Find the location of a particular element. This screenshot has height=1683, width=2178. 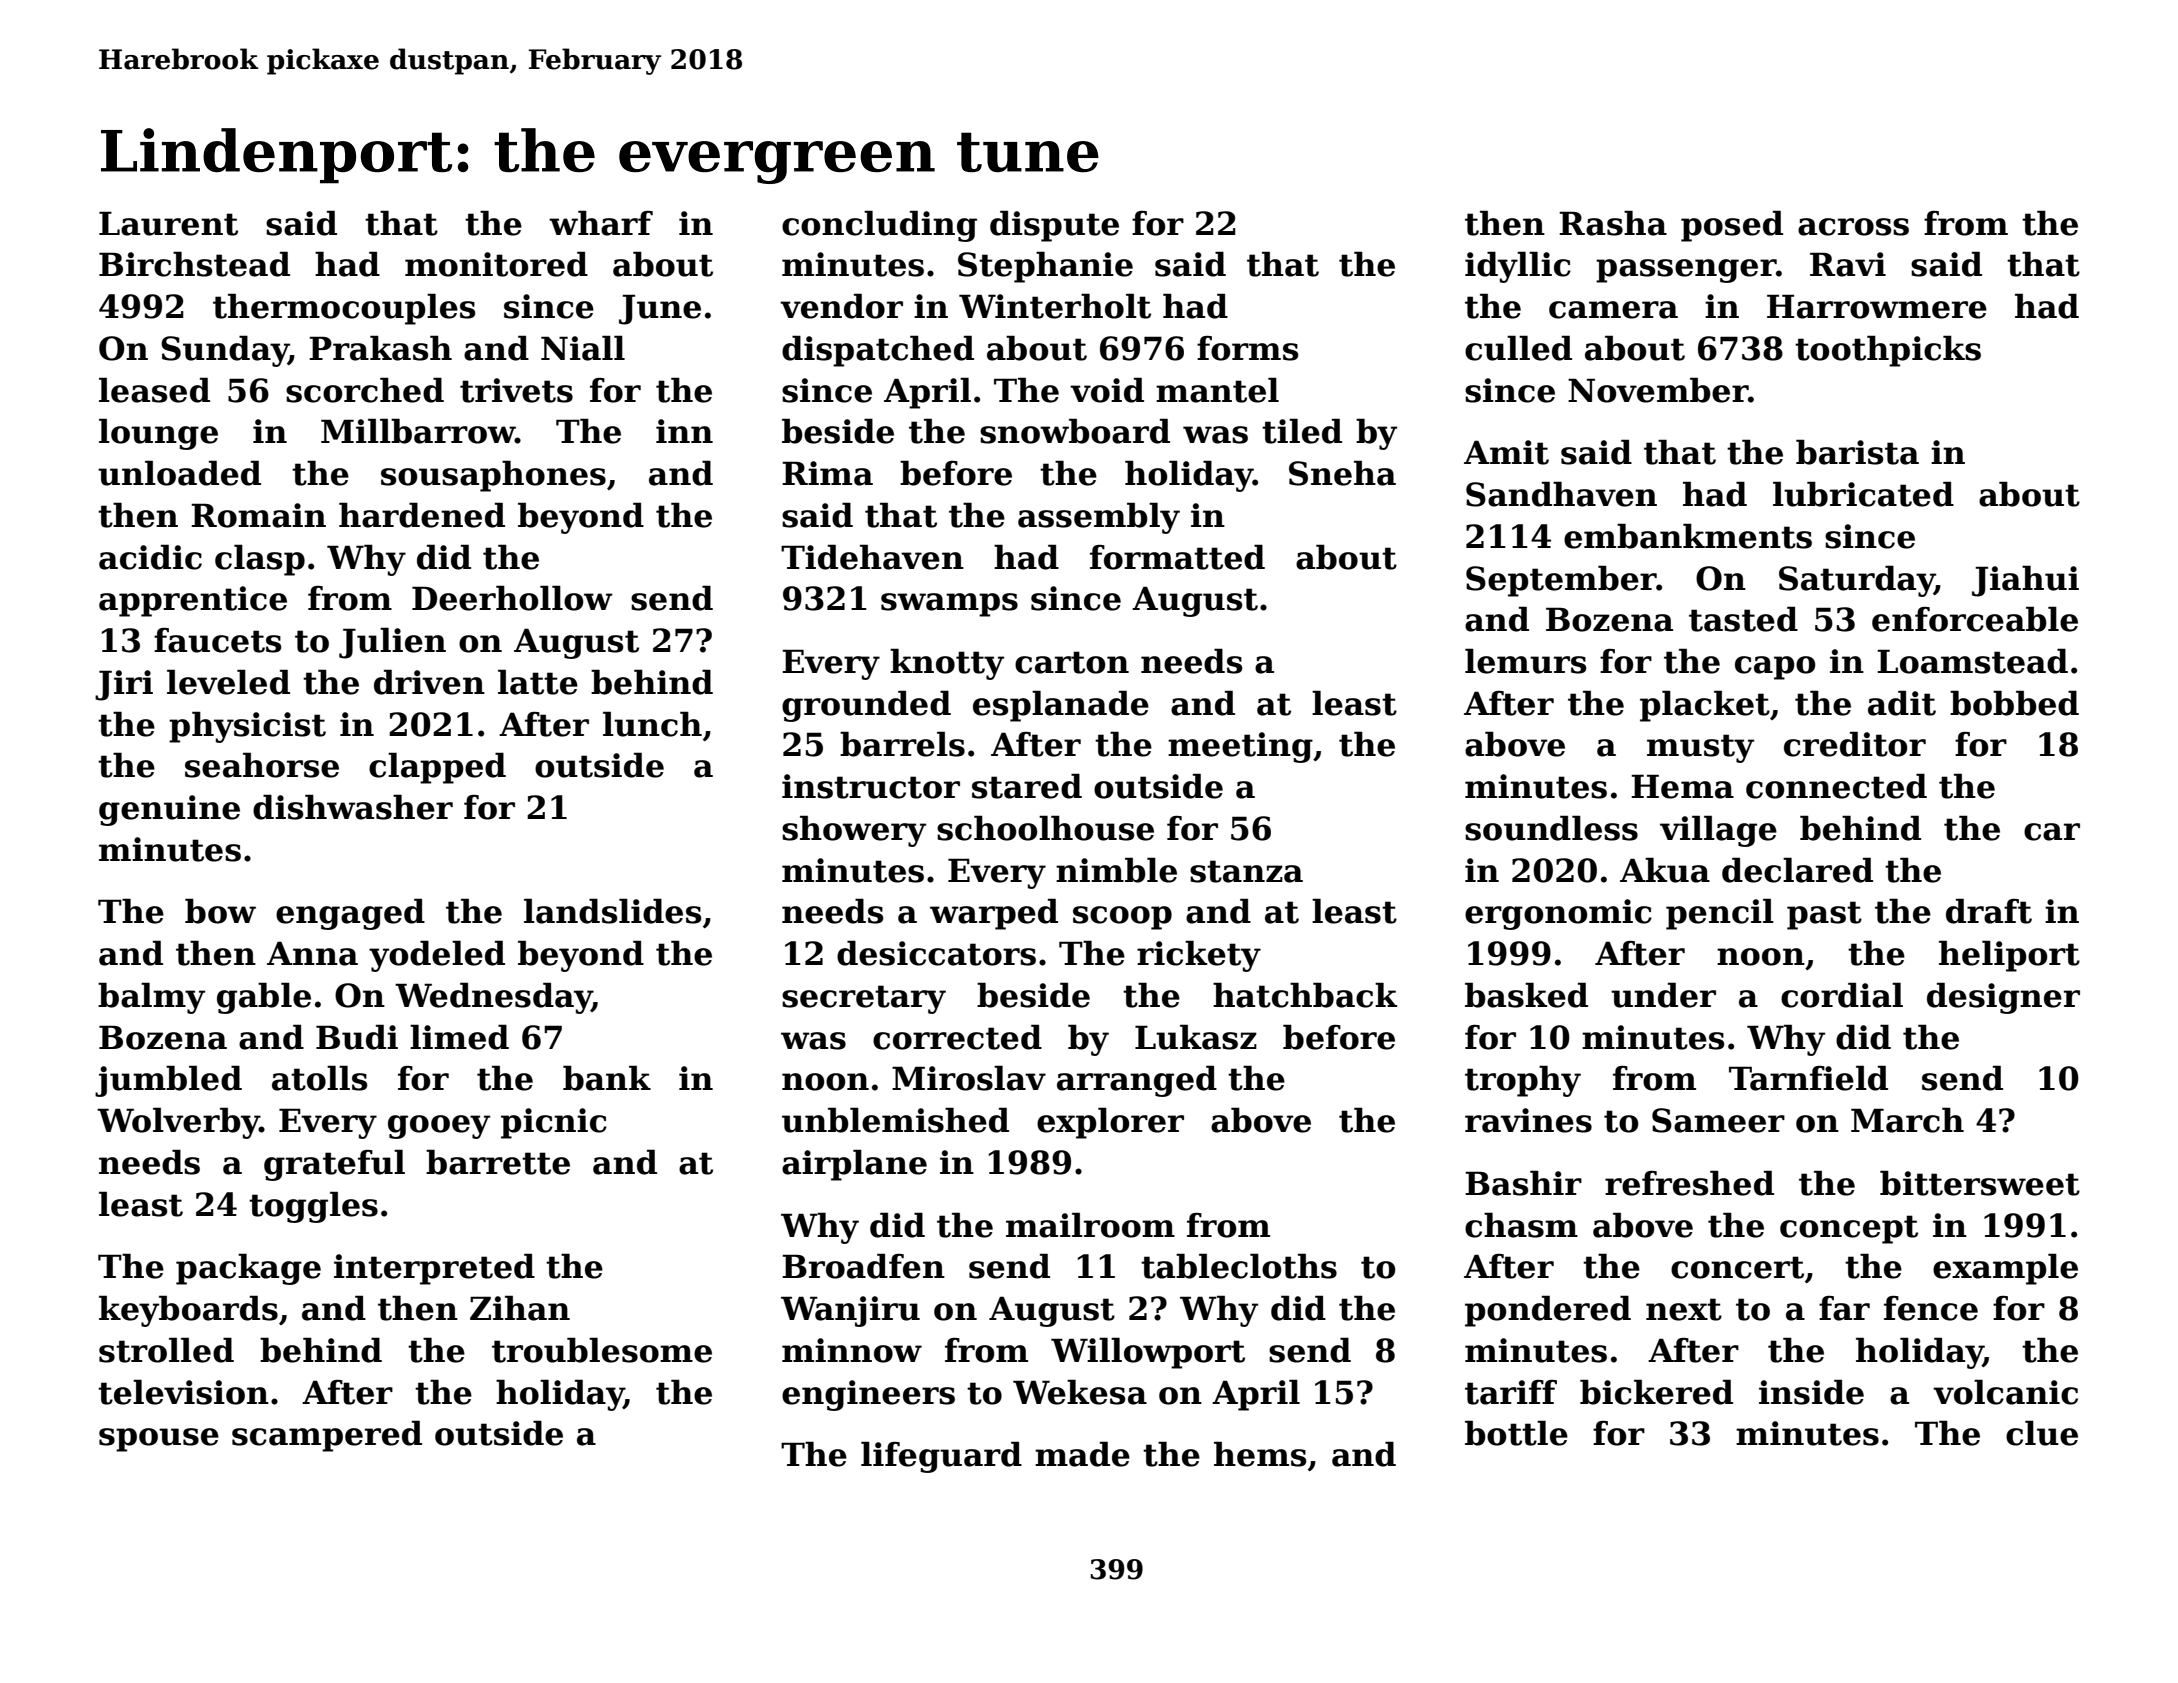

scampered is located at coordinates (327, 1436).
